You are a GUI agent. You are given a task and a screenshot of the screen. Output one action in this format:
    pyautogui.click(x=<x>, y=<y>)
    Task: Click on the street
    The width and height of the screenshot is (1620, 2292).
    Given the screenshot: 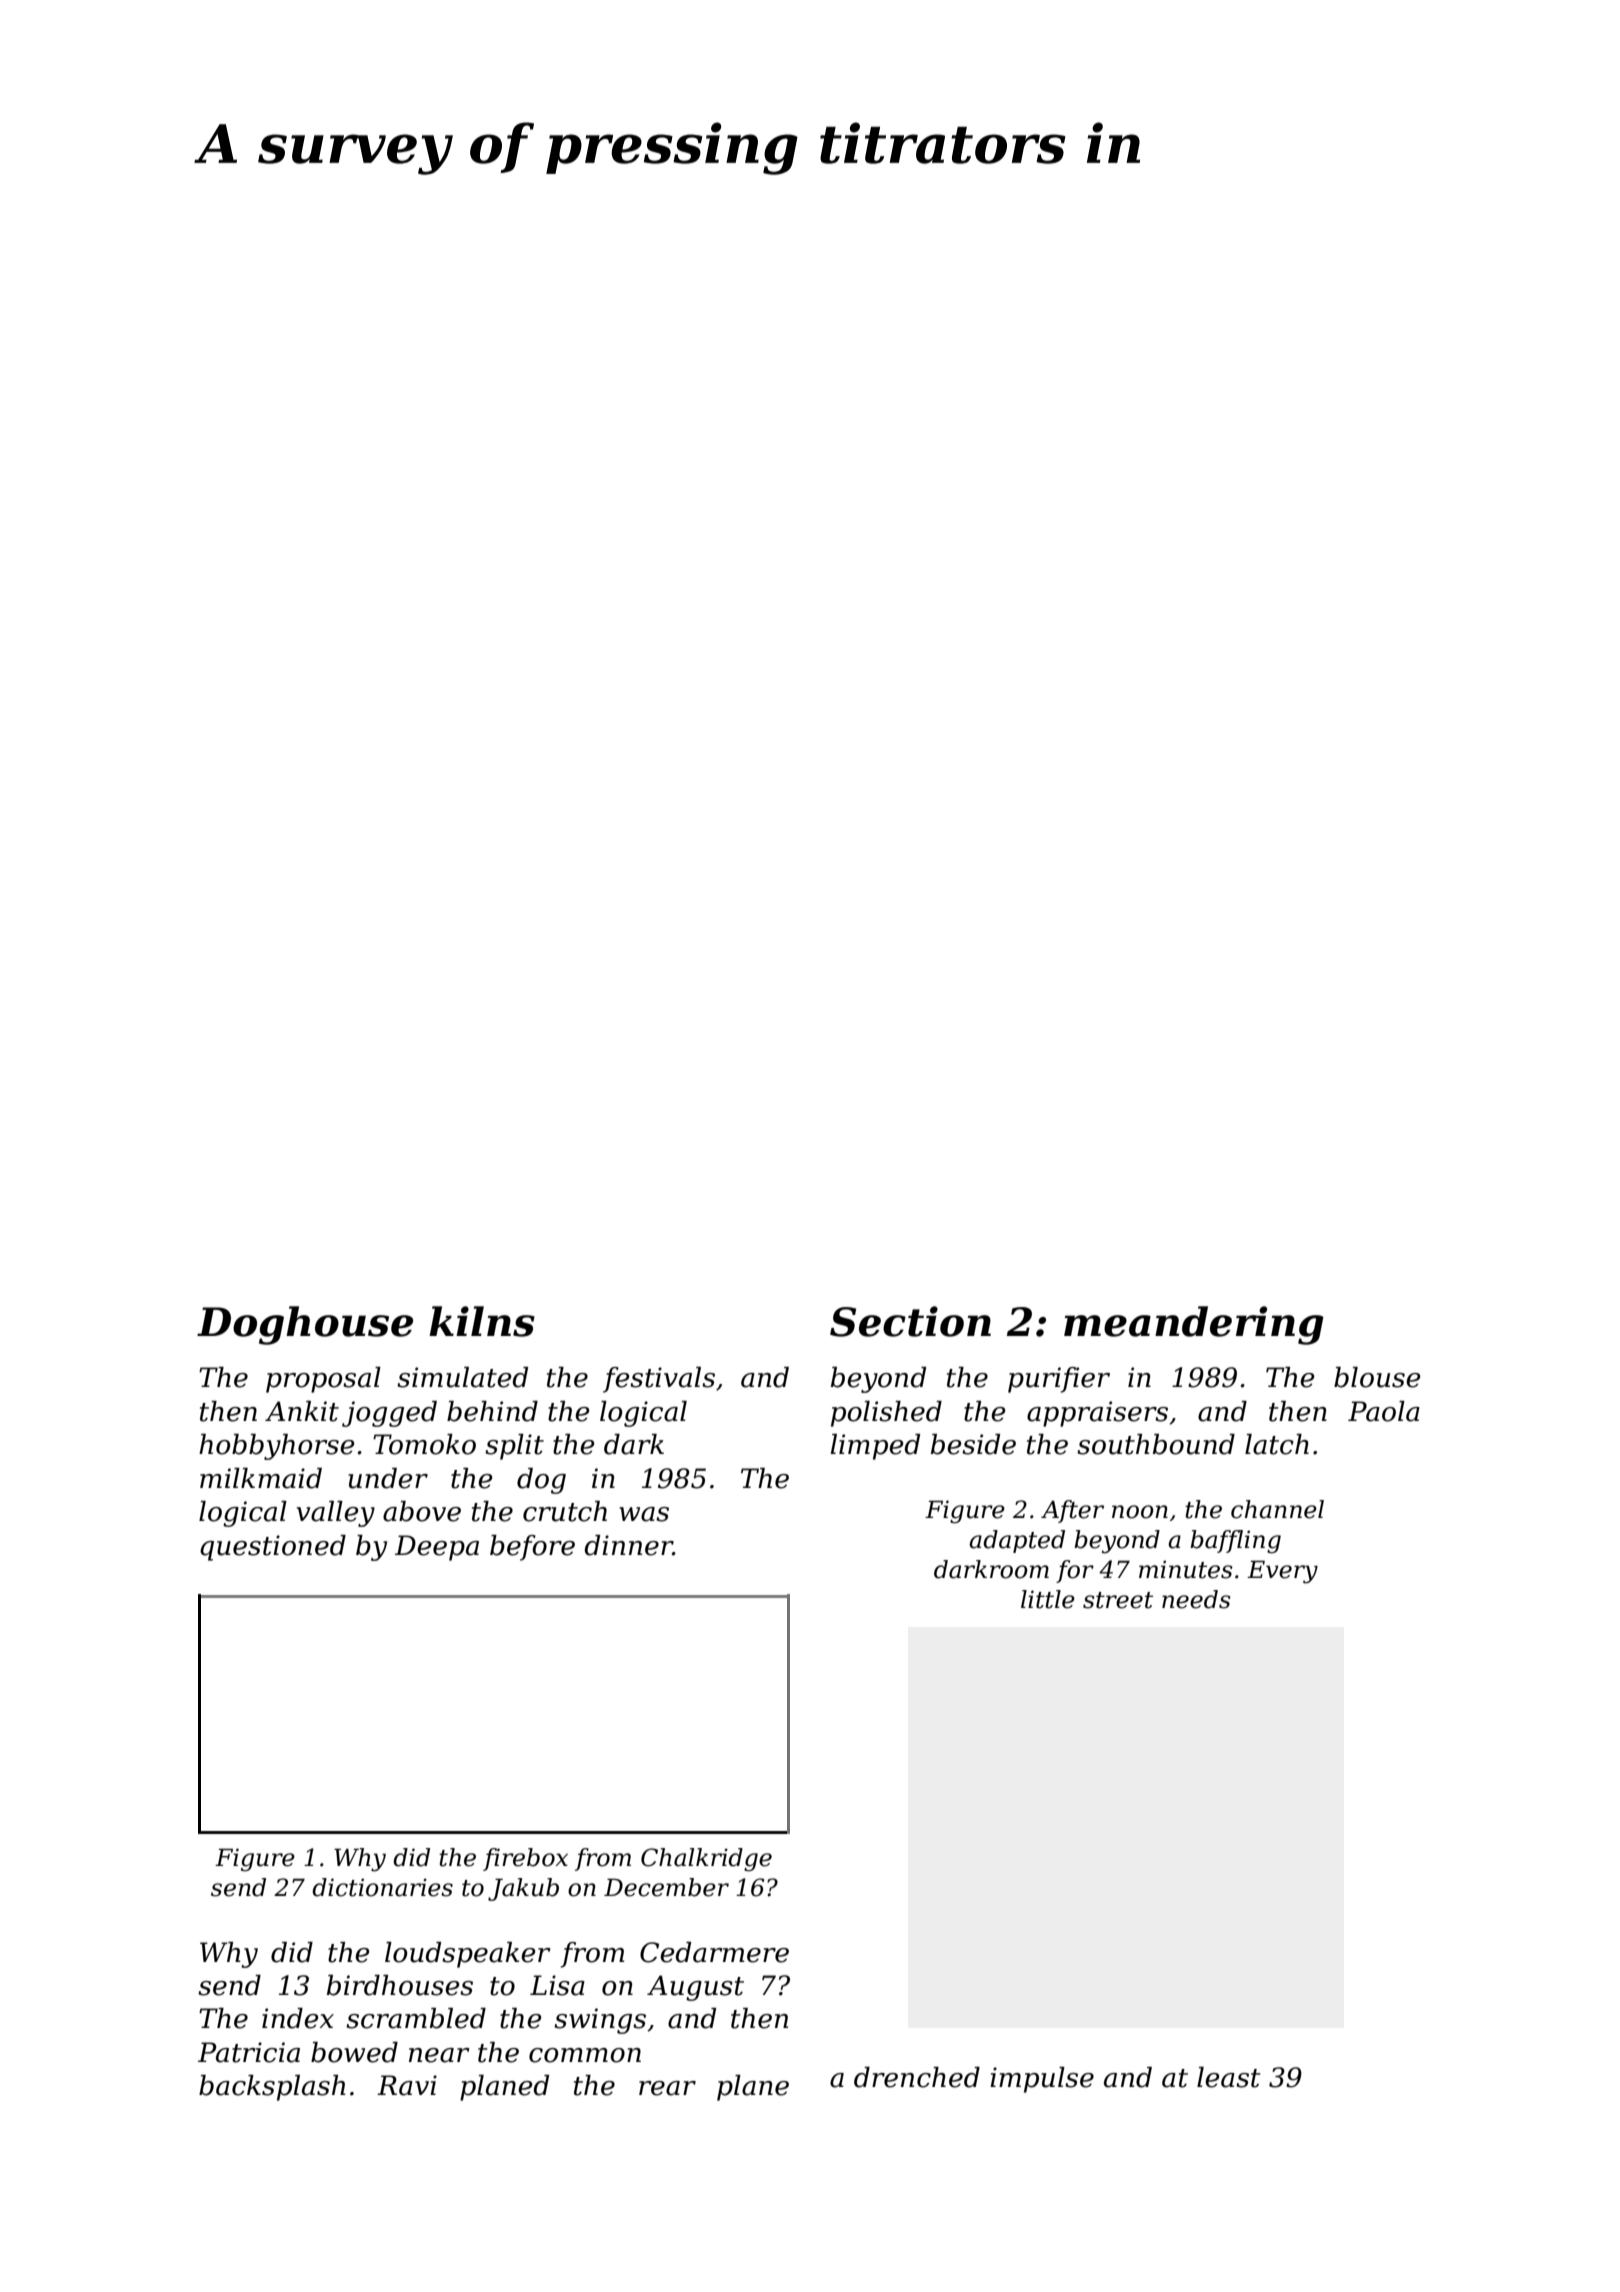 What is the action you would take?
    pyautogui.click(x=1118, y=1600)
